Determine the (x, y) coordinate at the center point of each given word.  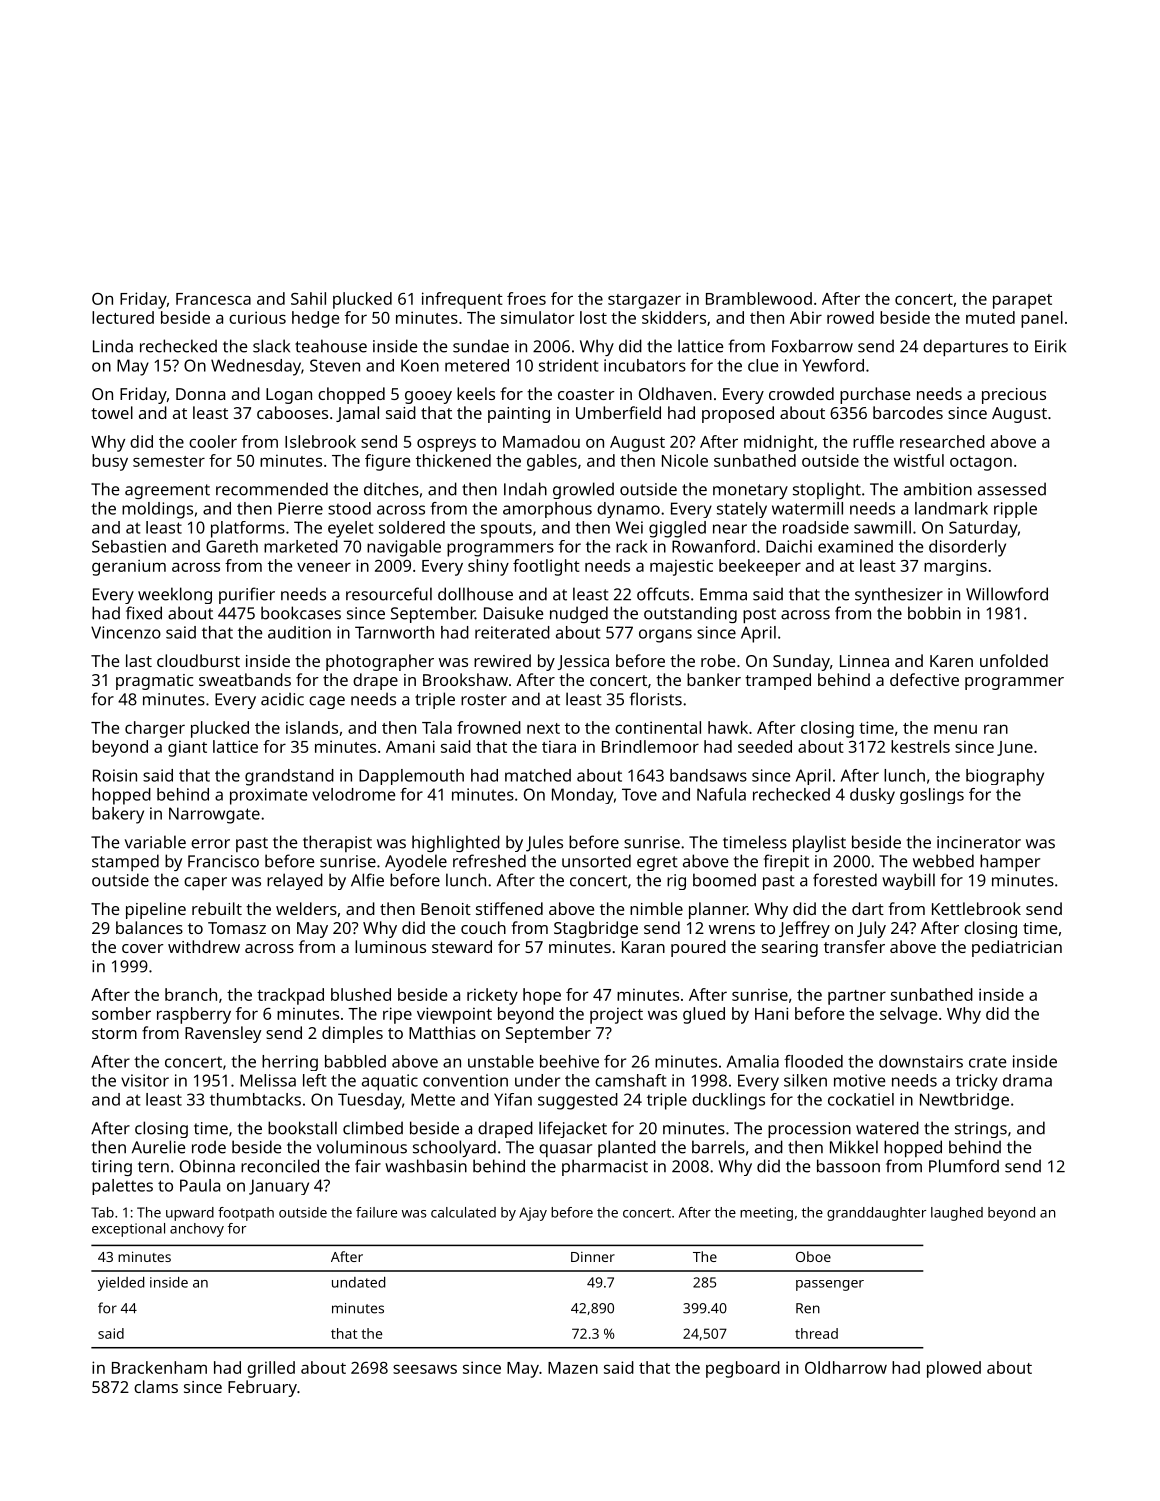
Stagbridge (596, 929)
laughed (957, 1214)
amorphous (547, 510)
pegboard (743, 1369)
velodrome (353, 794)
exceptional (128, 1230)
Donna (200, 394)
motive (859, 1080)
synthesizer (899, 595)
